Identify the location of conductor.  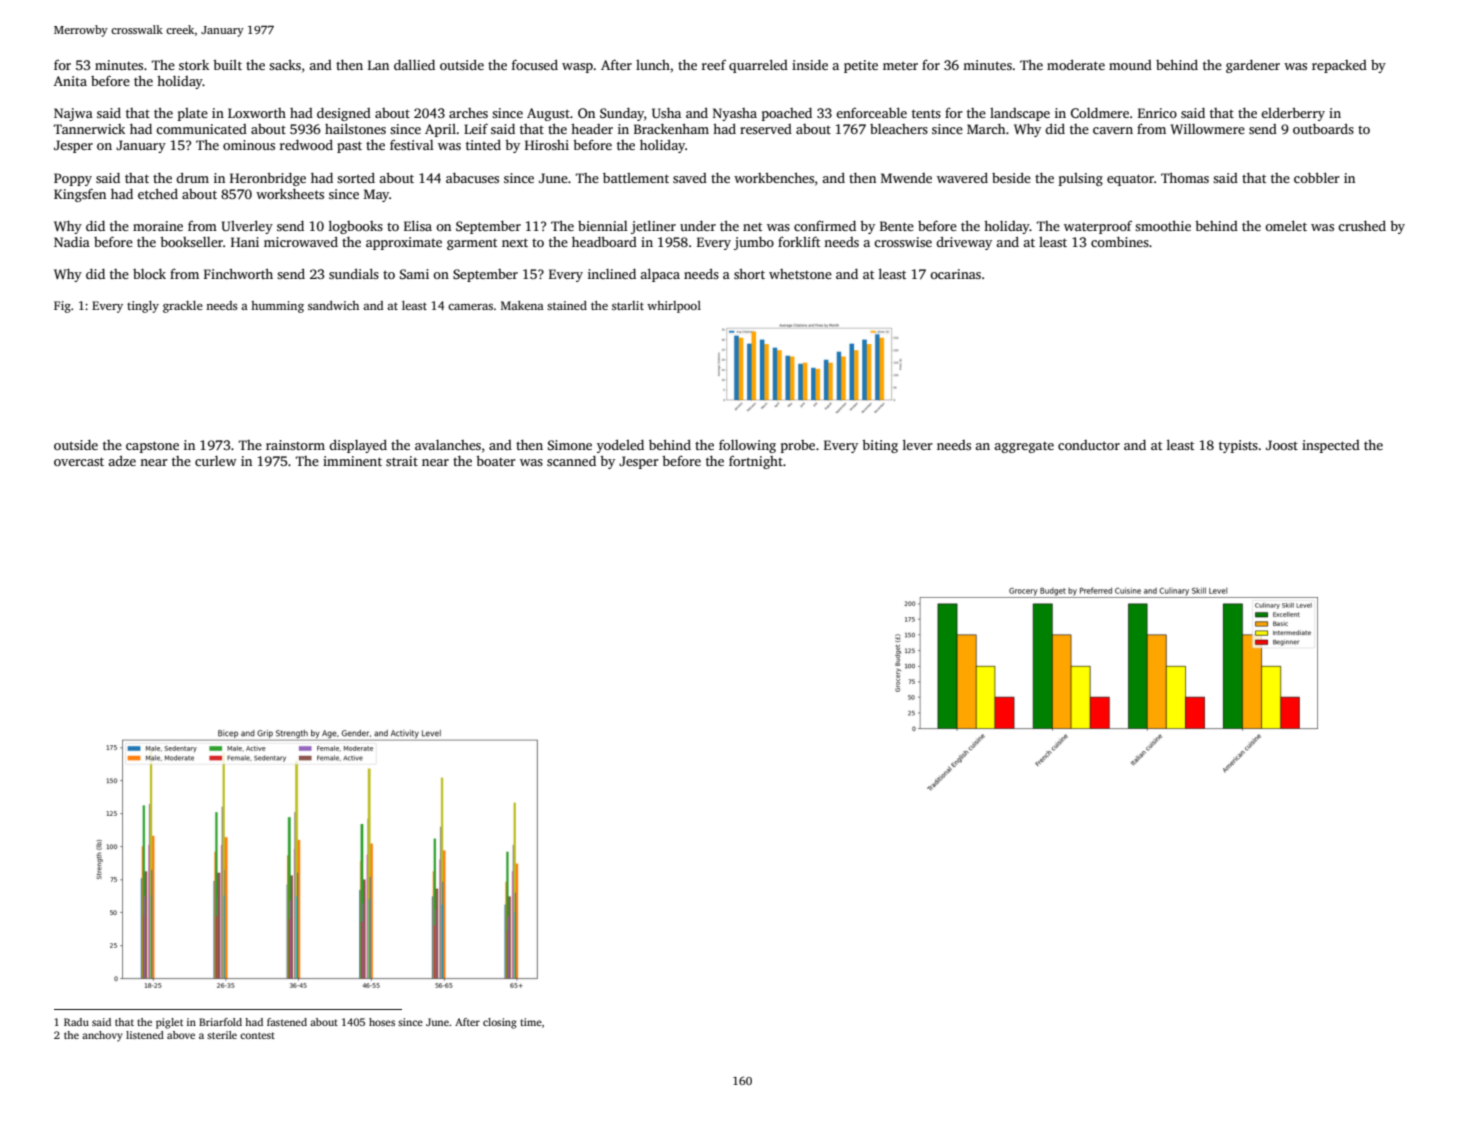
(1089, 445).
